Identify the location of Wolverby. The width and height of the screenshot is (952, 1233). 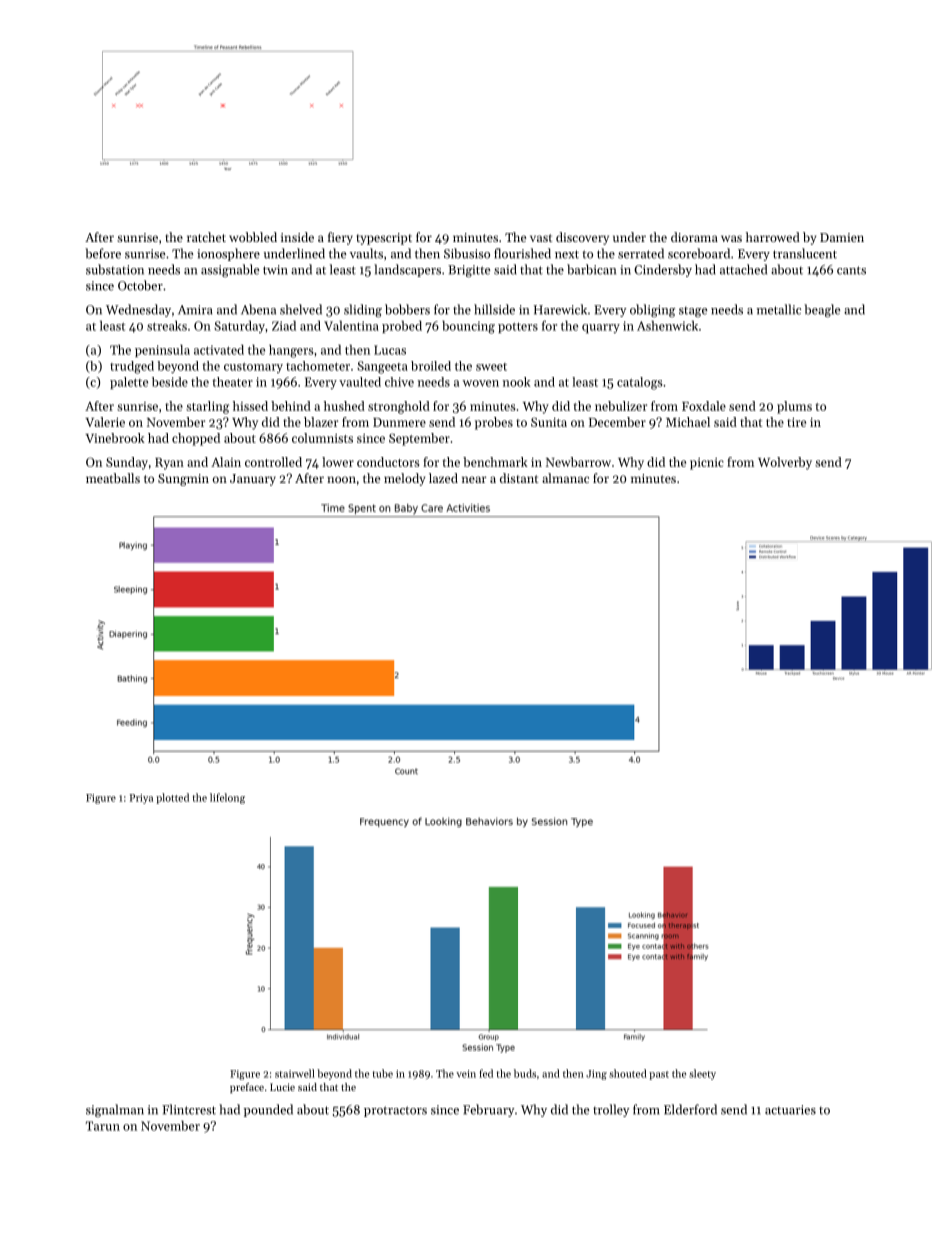
(785, 463).
